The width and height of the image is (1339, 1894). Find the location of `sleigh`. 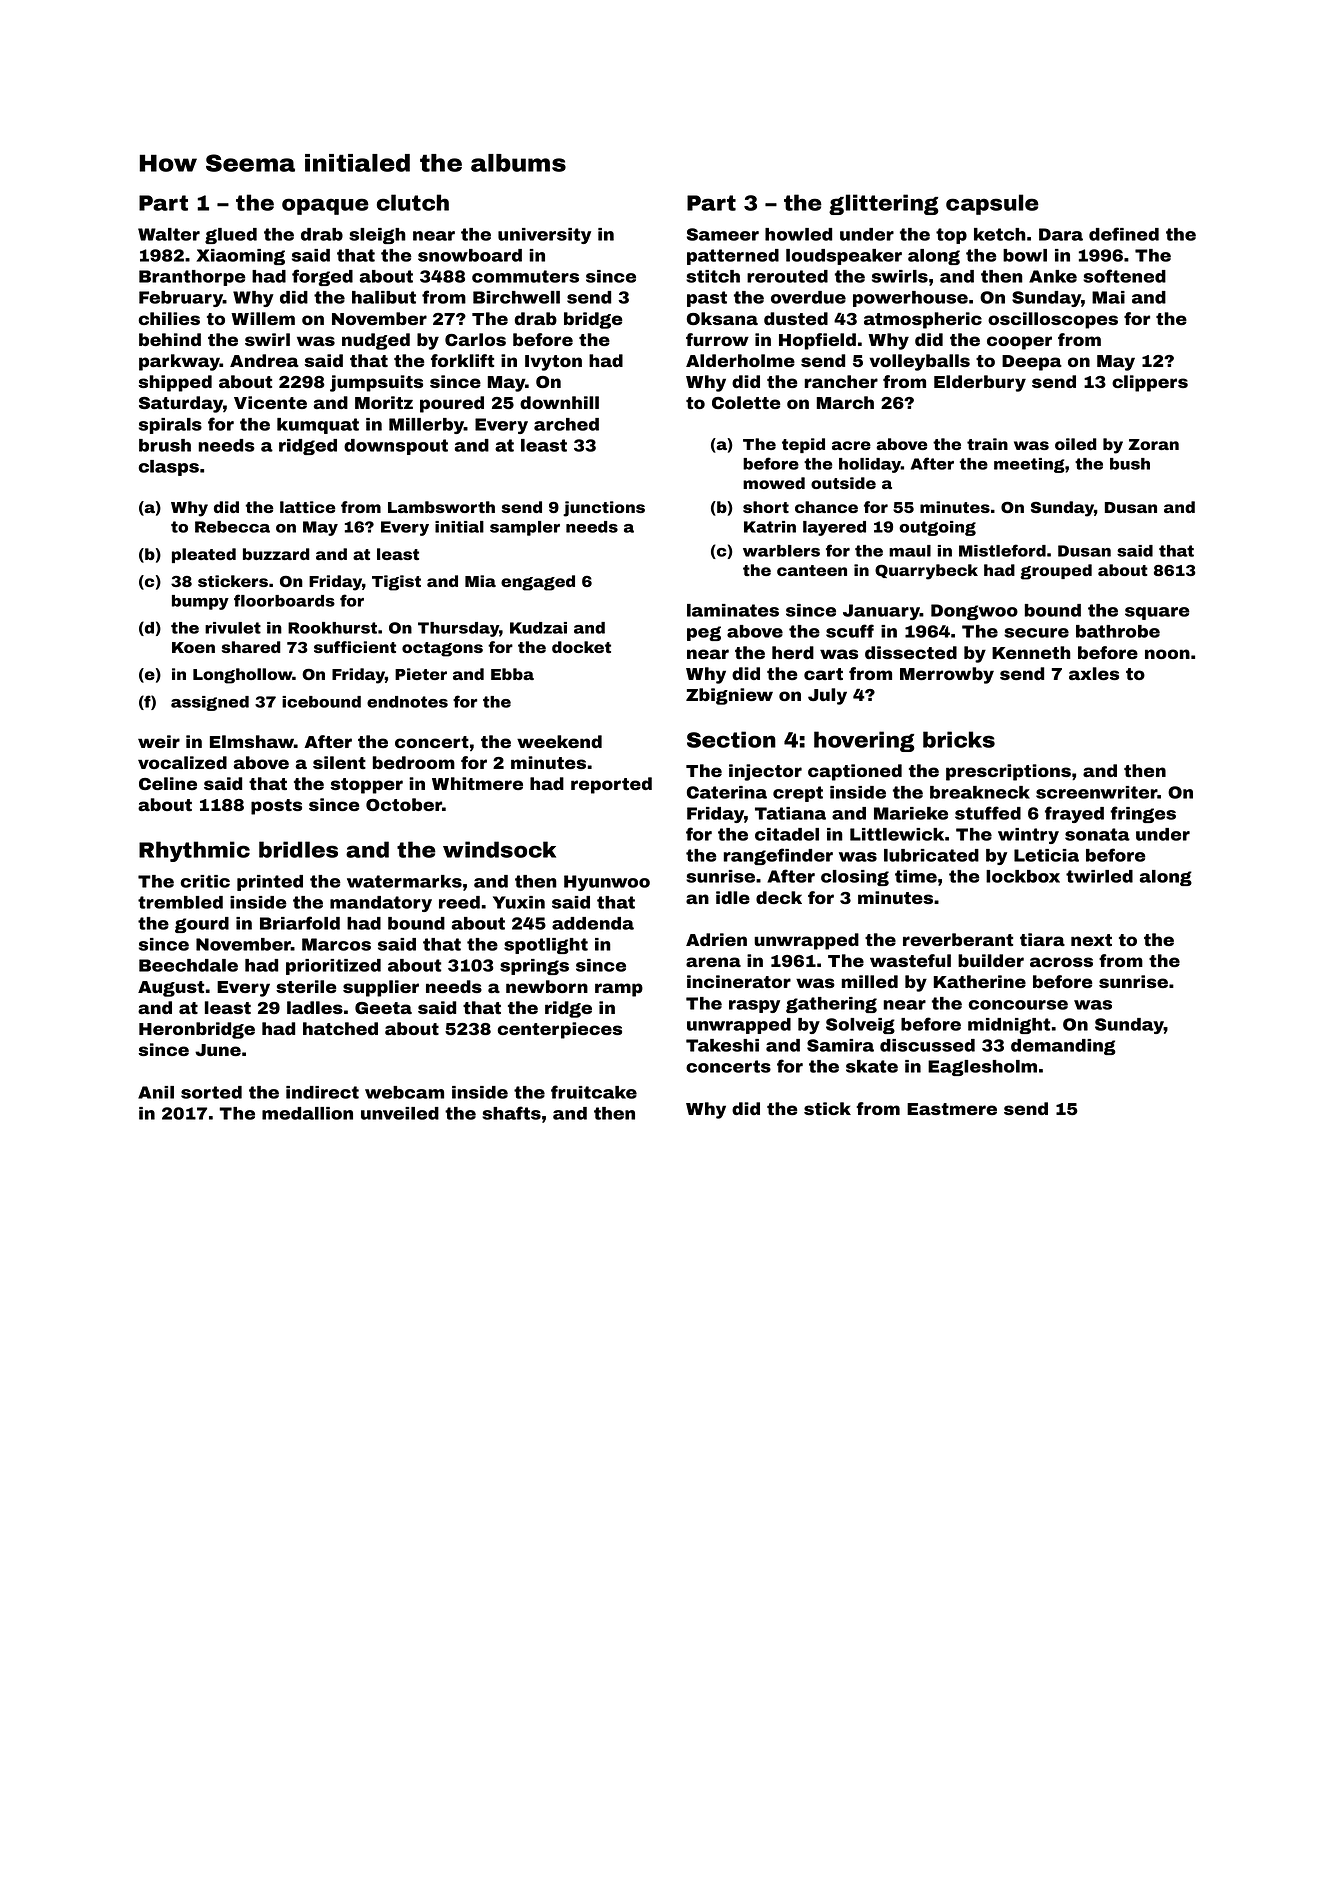

sleigh is located at coordinates (377, 236).
